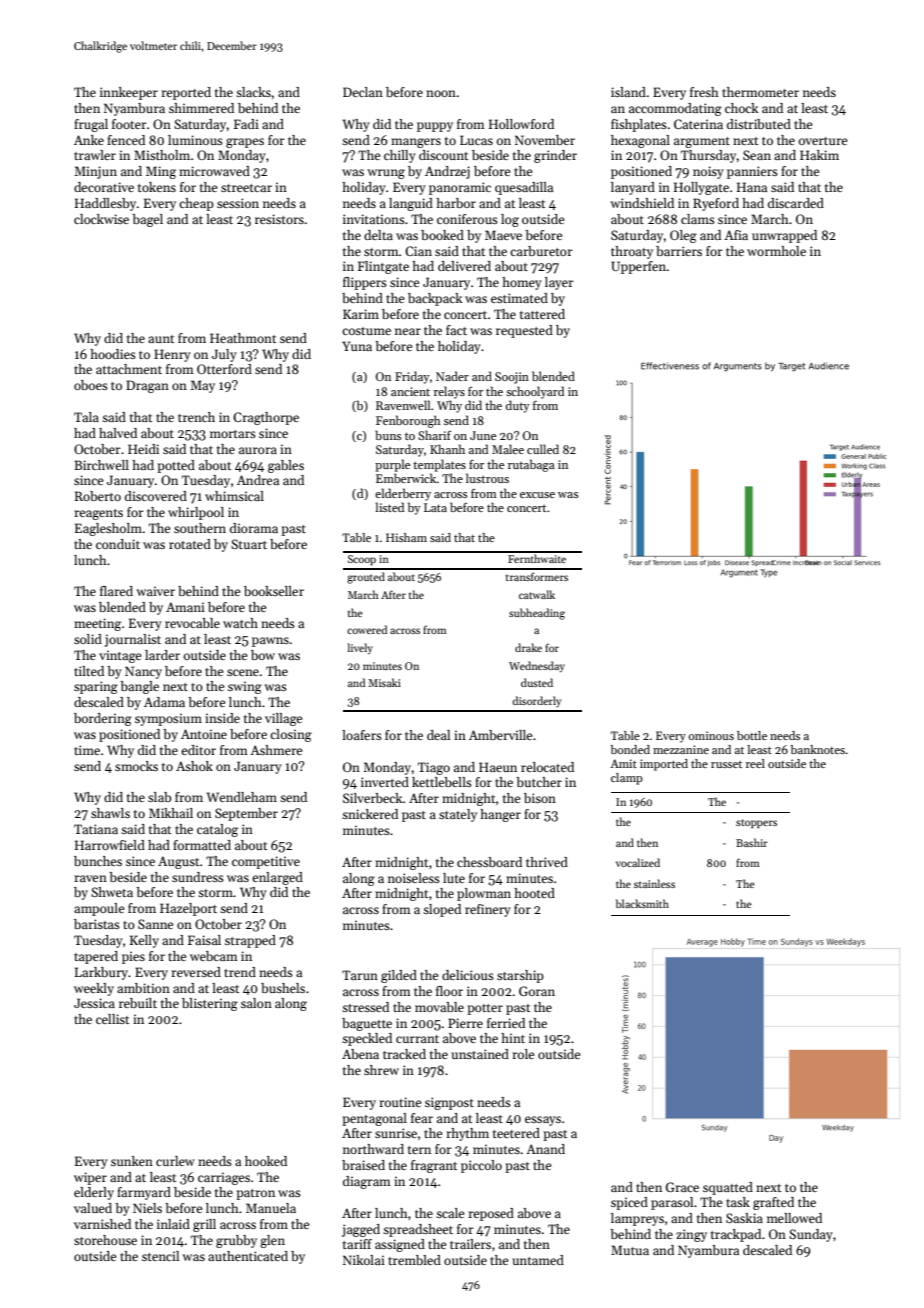 This page has height=1308, width=924. What do you see at coordinates (279, 219) in the page?
I see `resistors` at bounding box center [279, 219].
